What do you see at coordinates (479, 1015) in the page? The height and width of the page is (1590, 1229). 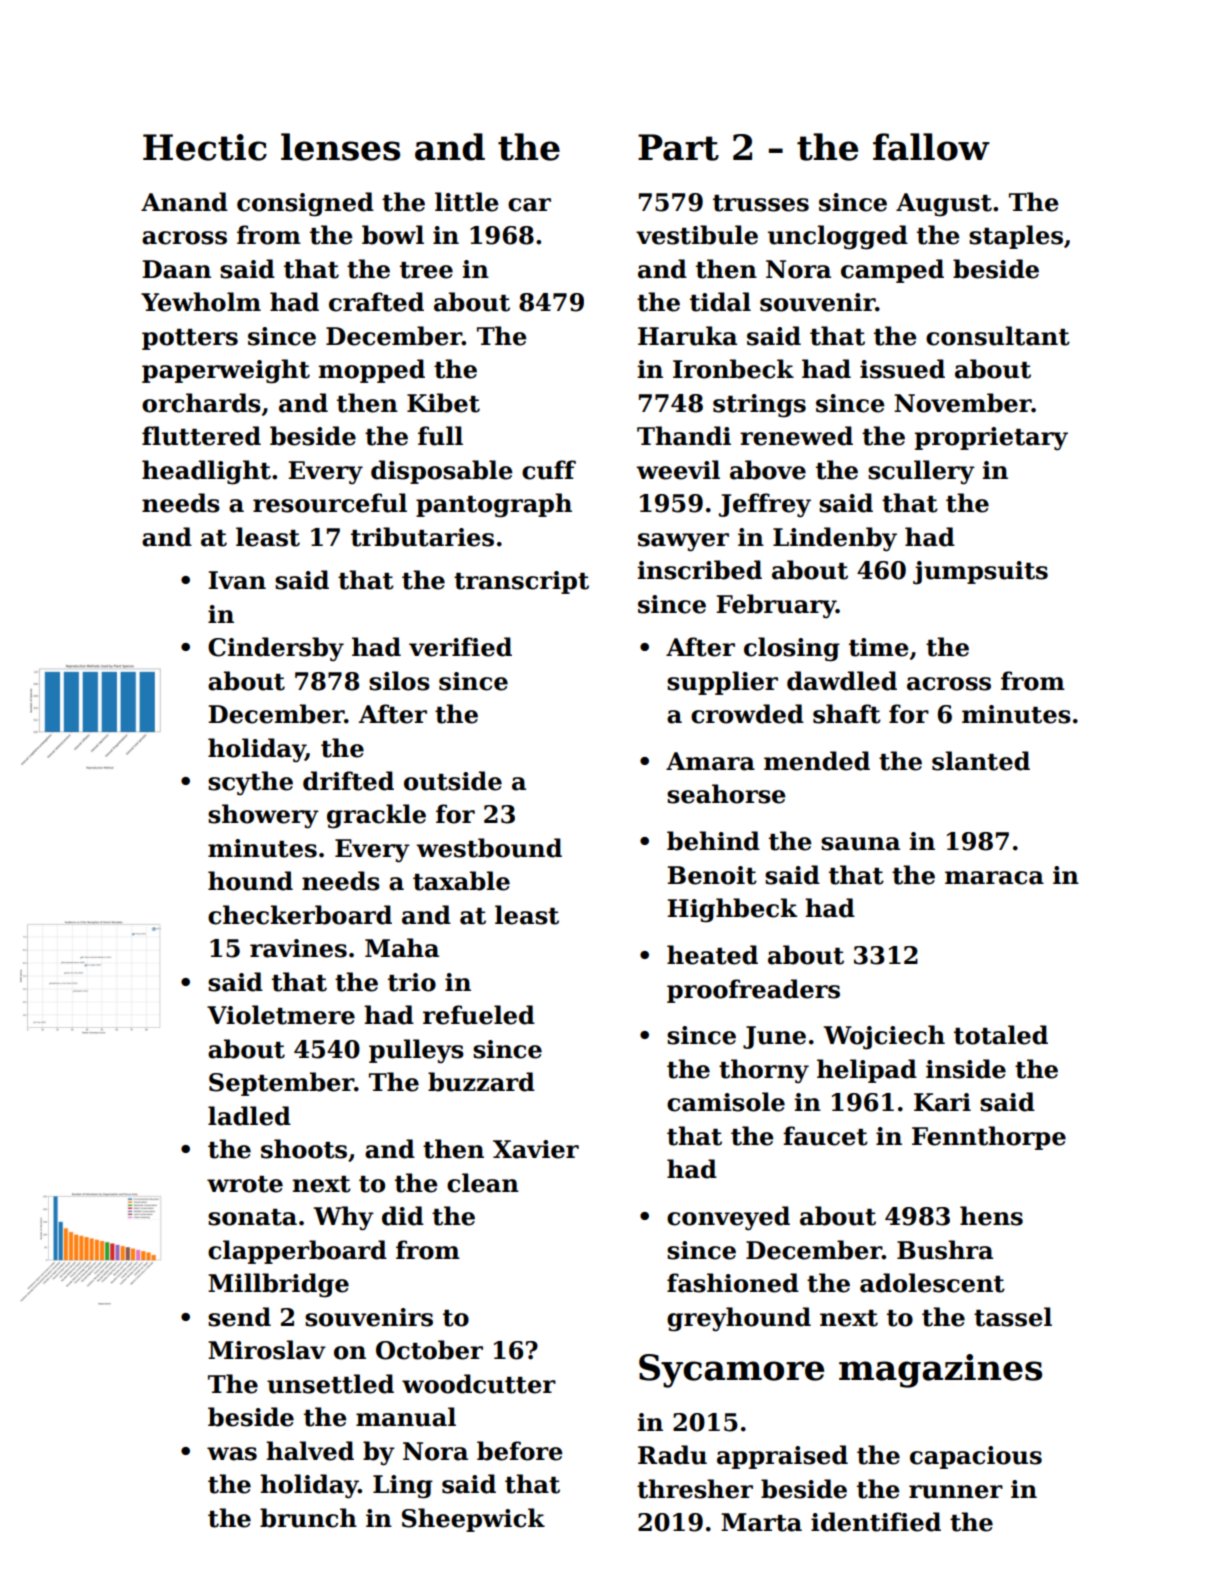 I see `refueled` at bounding box center [479, 1015].
